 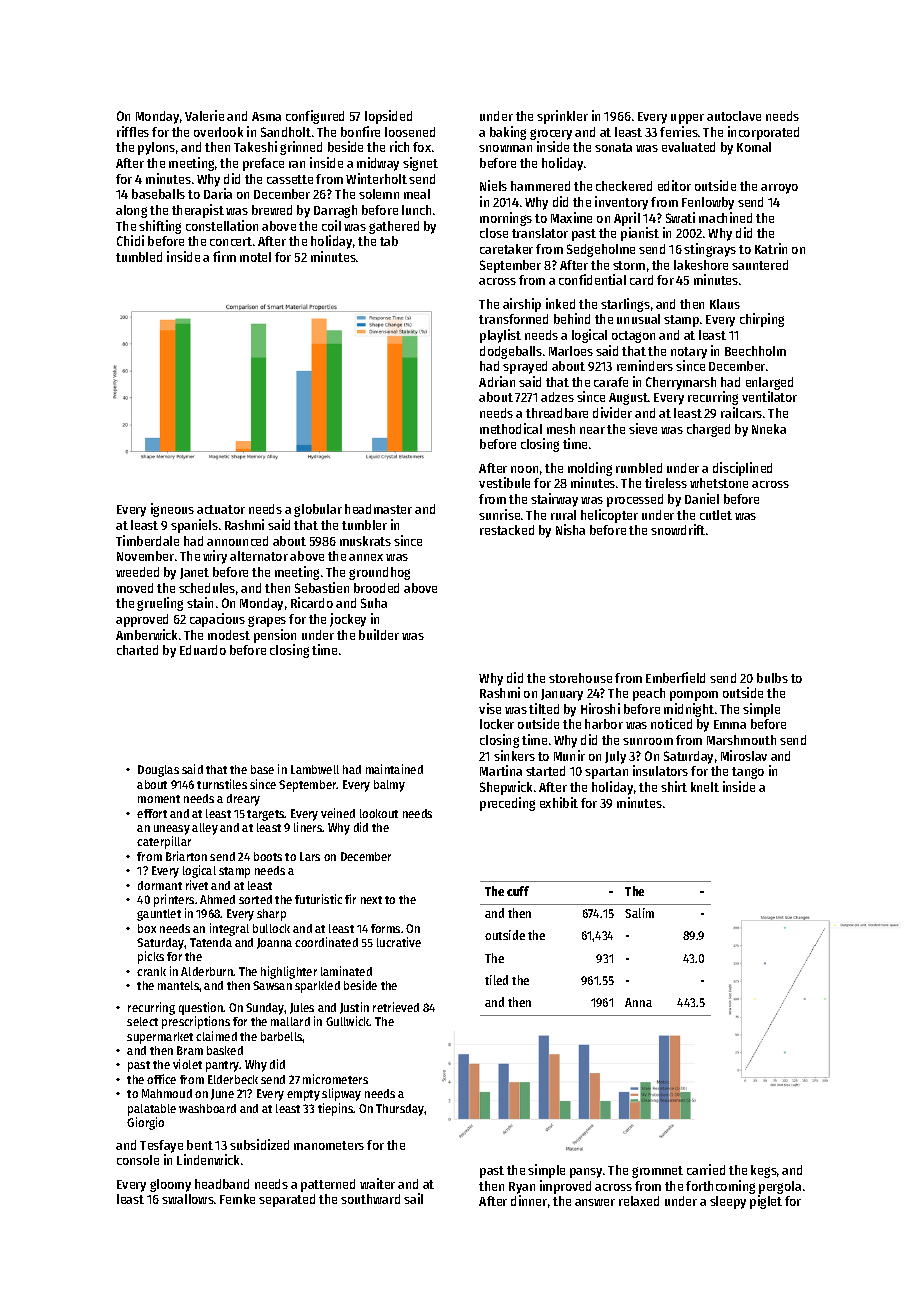 I want to click on charged, so click(x=708, y=430).
